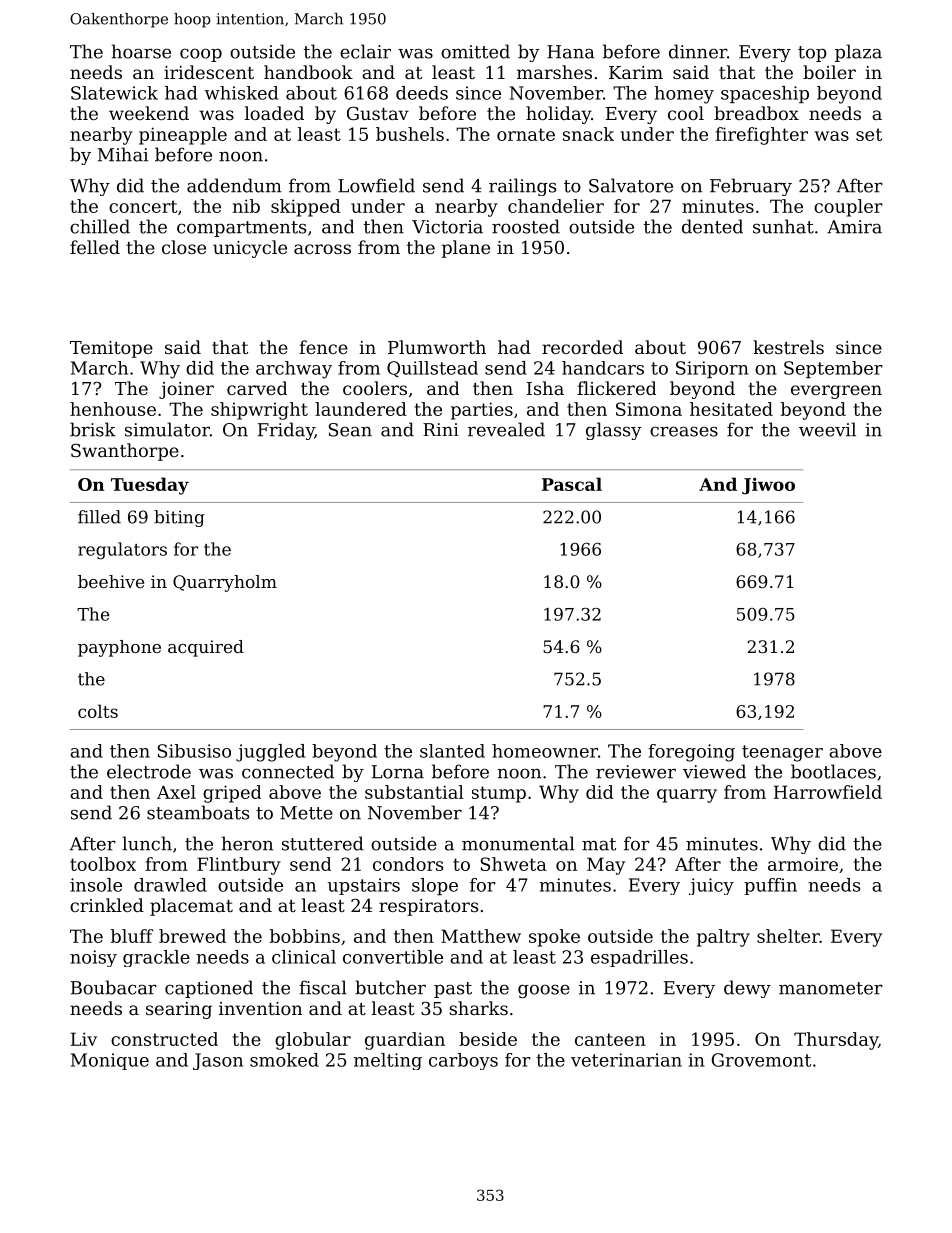 The width and height of the screenshot is (952, 1233). I want to click on Monique, so click(110, 1061).
